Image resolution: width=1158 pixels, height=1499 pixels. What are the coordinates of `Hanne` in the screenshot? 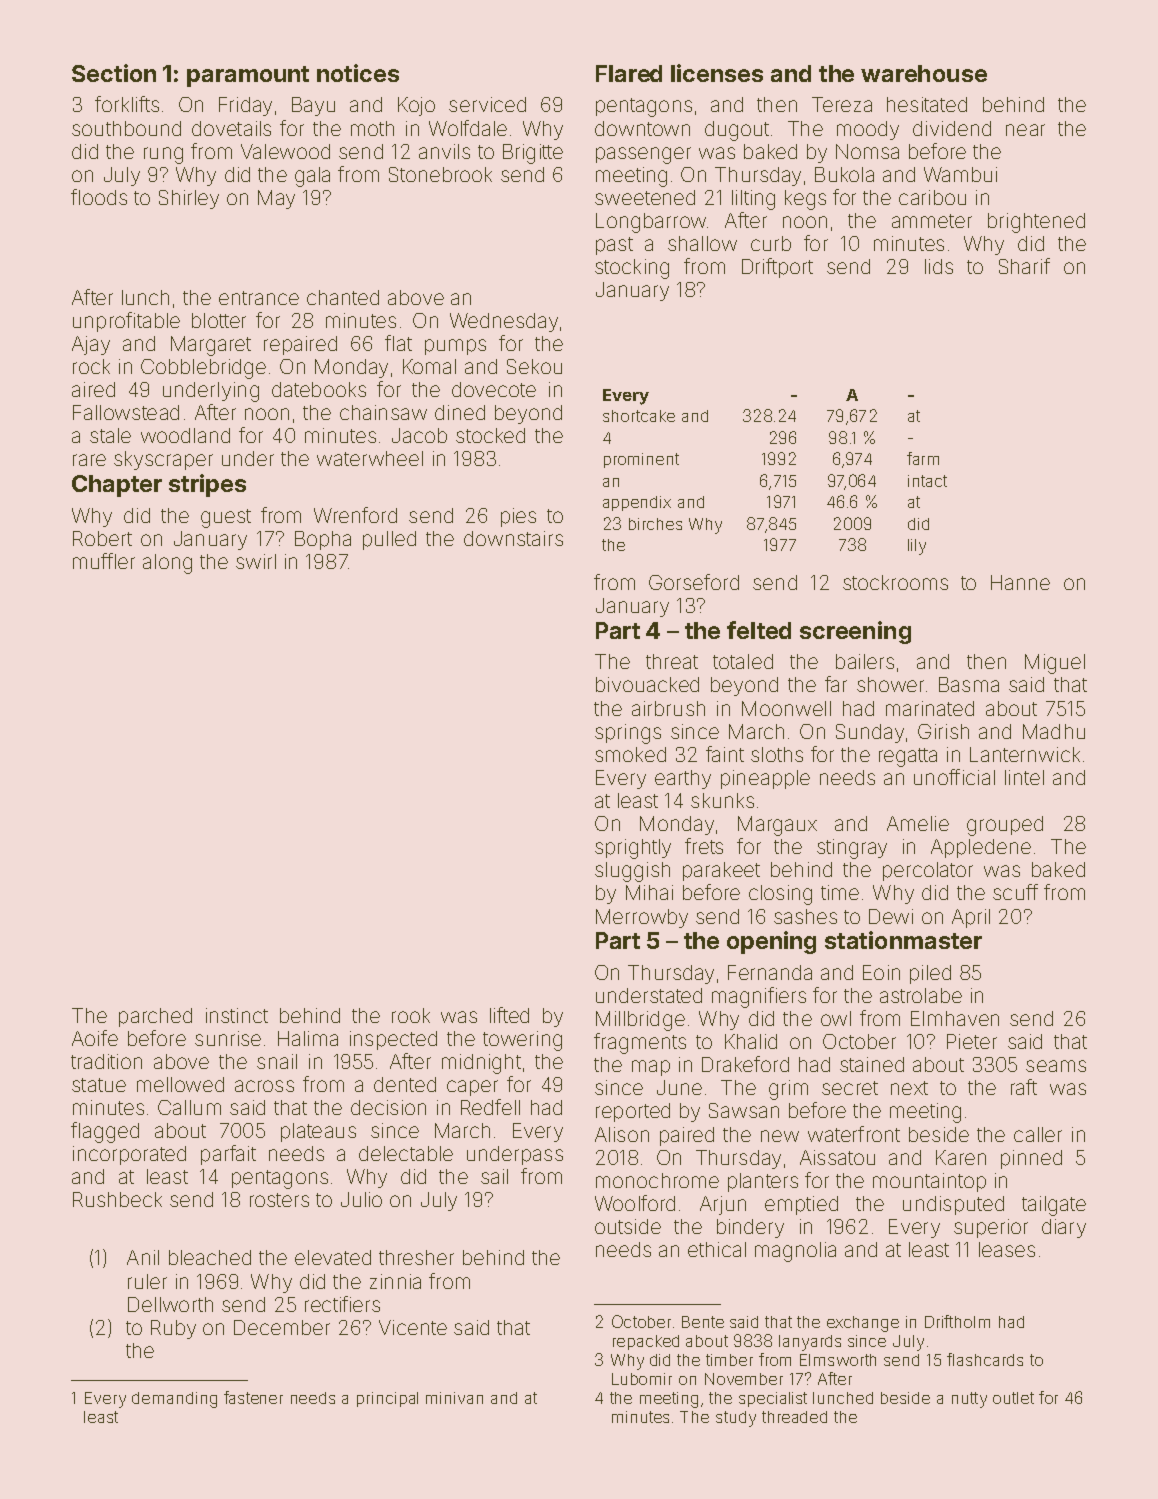 It's located at (1020, 582).
